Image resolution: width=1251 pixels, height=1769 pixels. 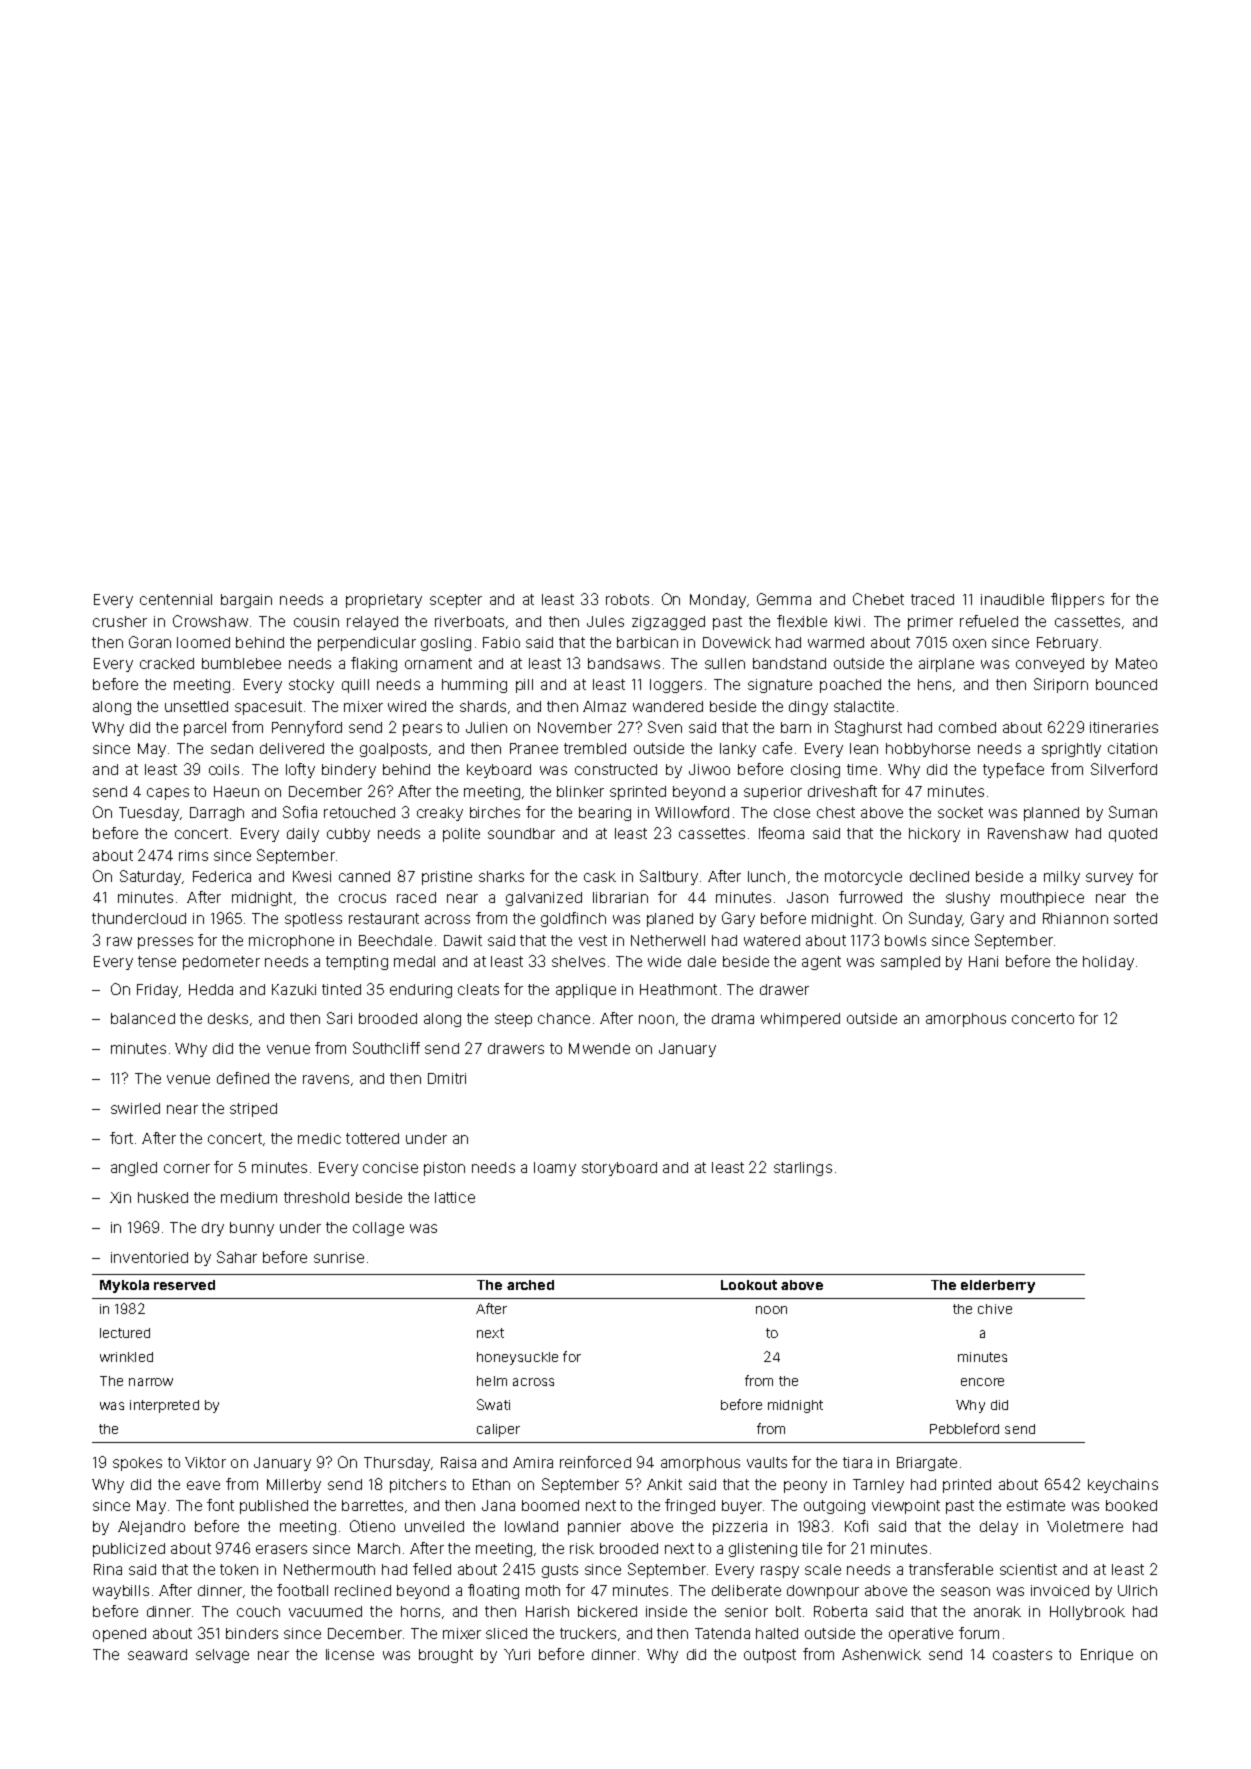 What do you see at coordinates (1012, 599) in the screenshot?
I see `inaudible` at bounding box center [1012, 599].
